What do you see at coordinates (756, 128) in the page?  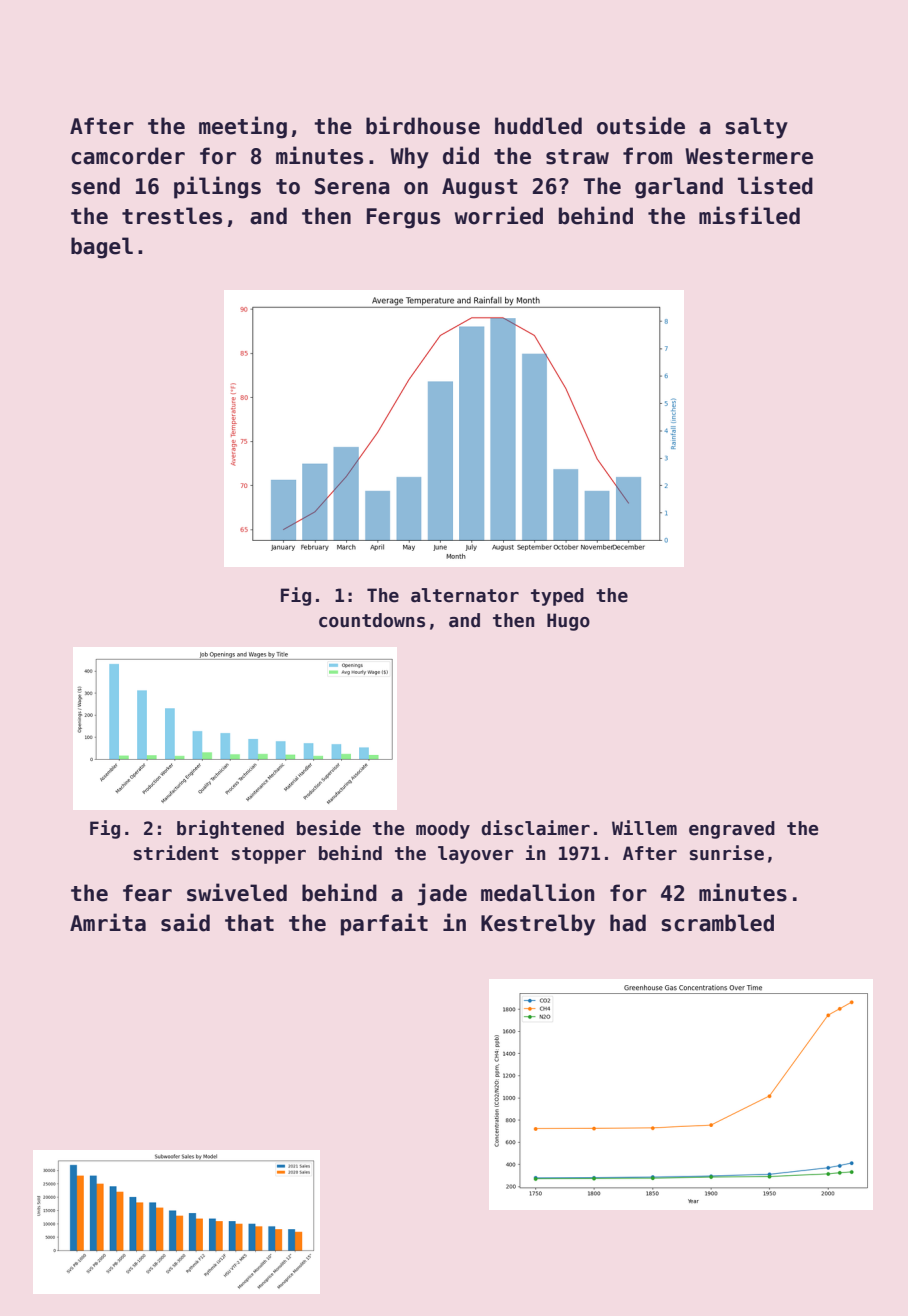 I see `salty` at bounding box center [756, 128].
